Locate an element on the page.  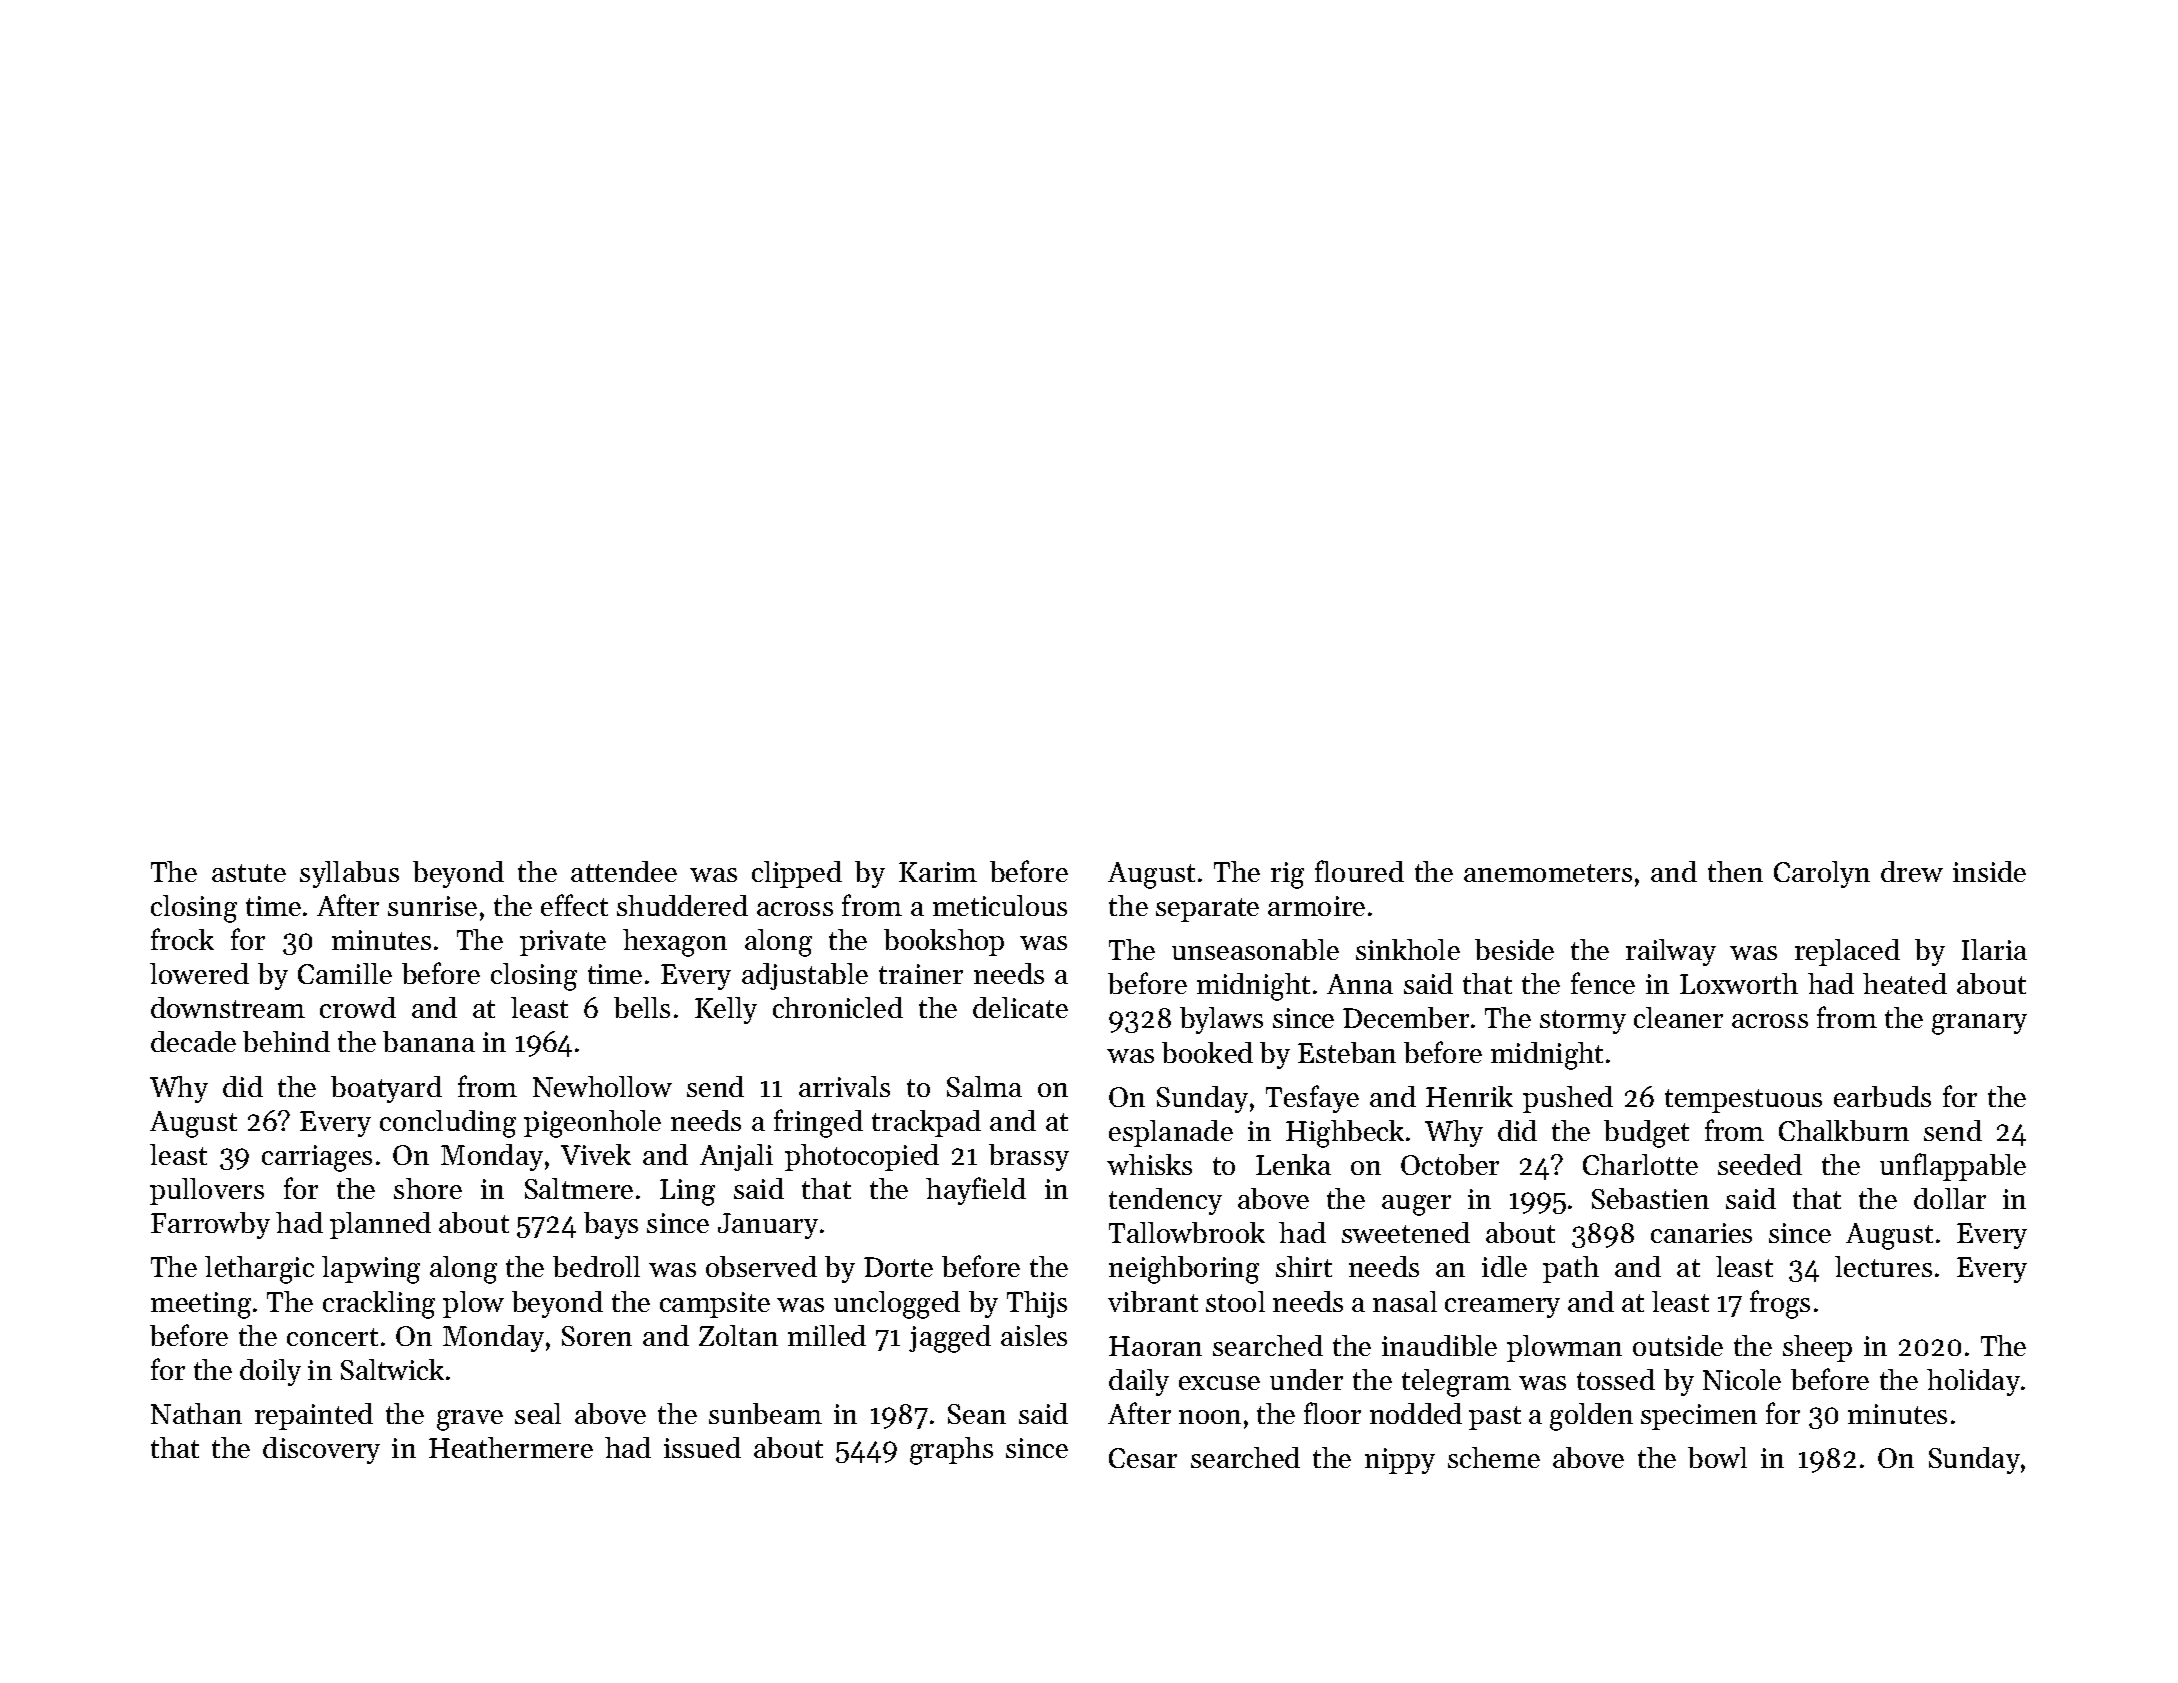
trackpad is located at coordinates (926, 1123).
